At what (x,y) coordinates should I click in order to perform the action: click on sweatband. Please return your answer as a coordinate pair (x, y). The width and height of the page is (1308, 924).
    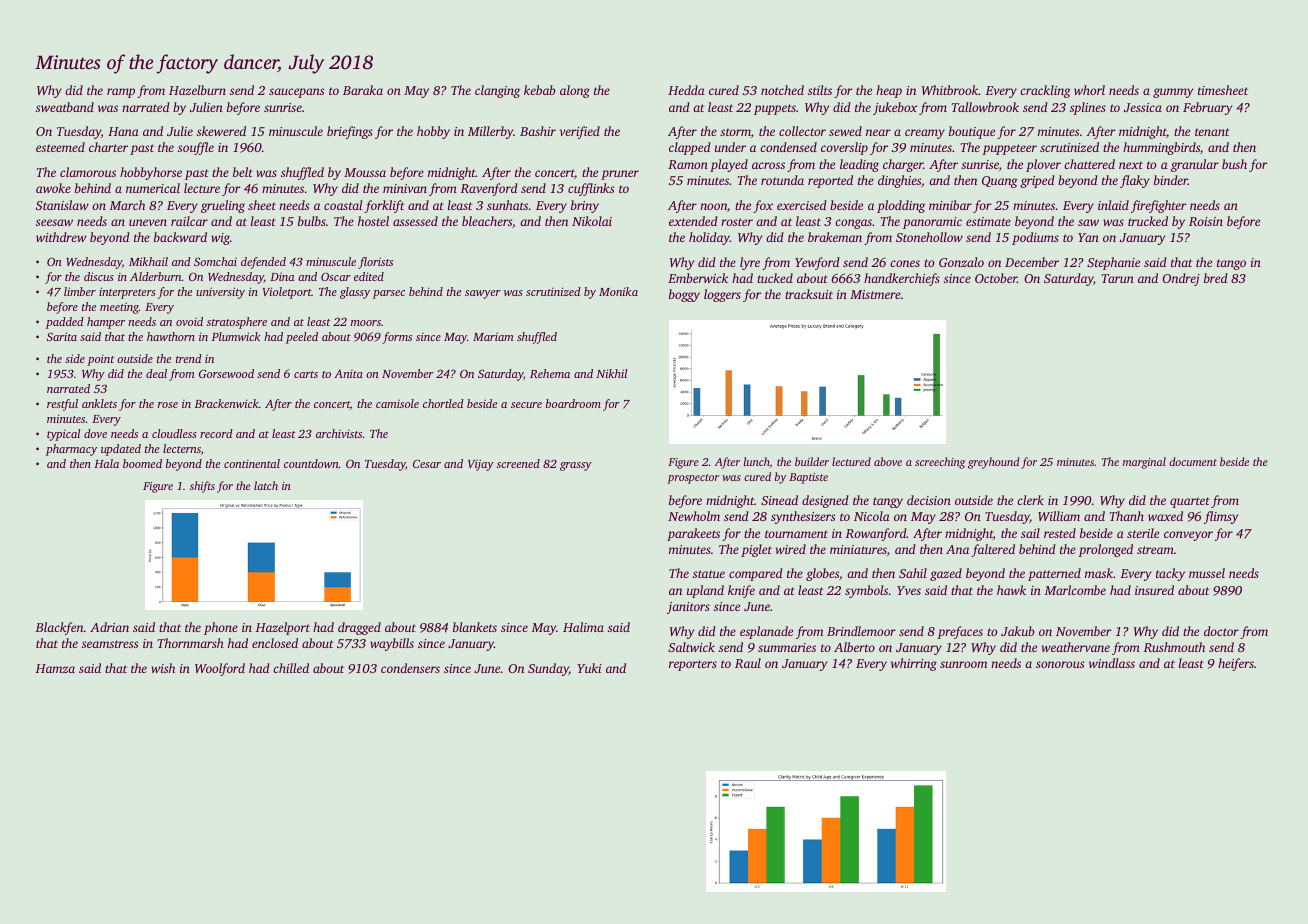
    Looking at the image, I should click on (65, 107).
